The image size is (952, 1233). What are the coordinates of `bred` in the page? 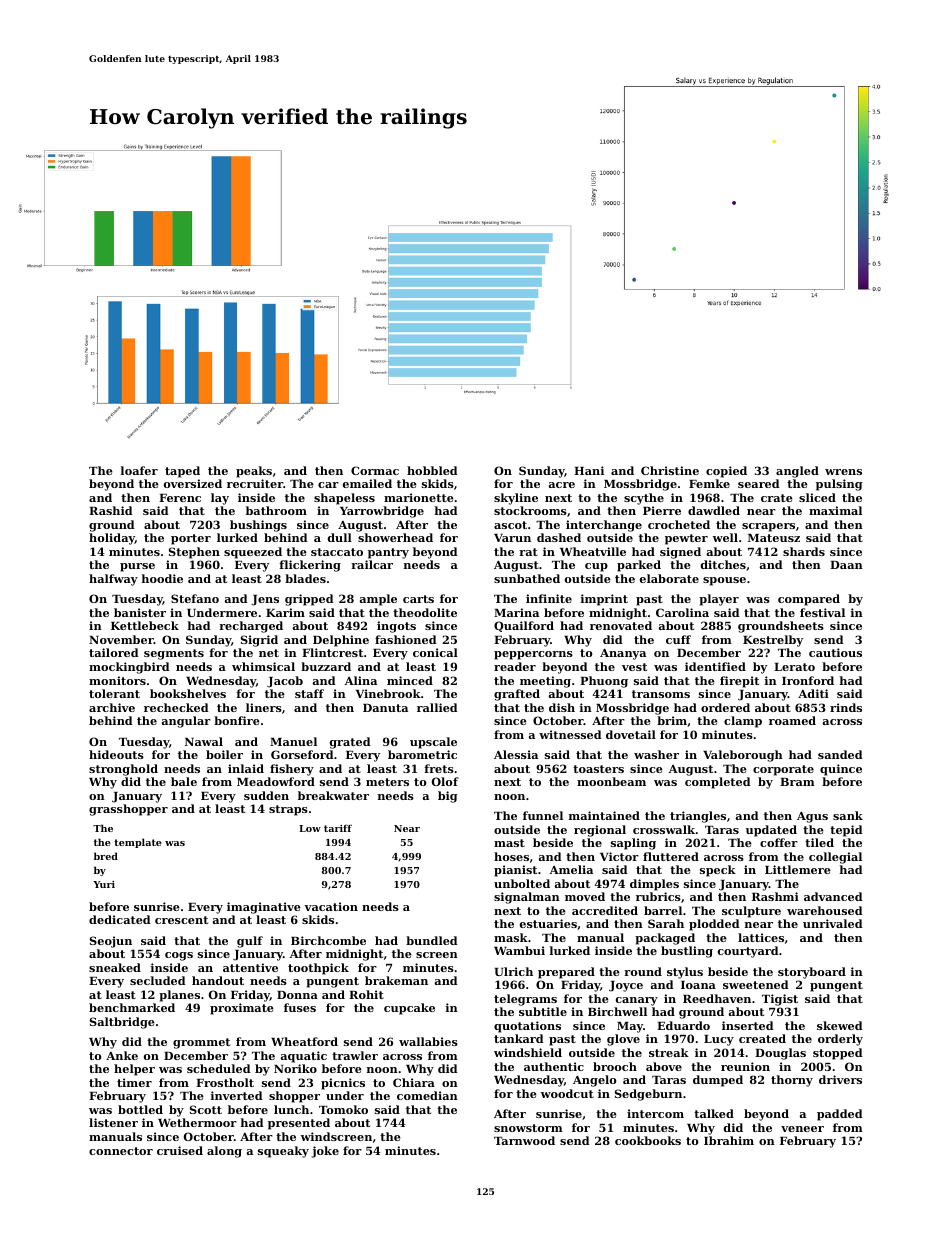 It's located at (106, 856).
